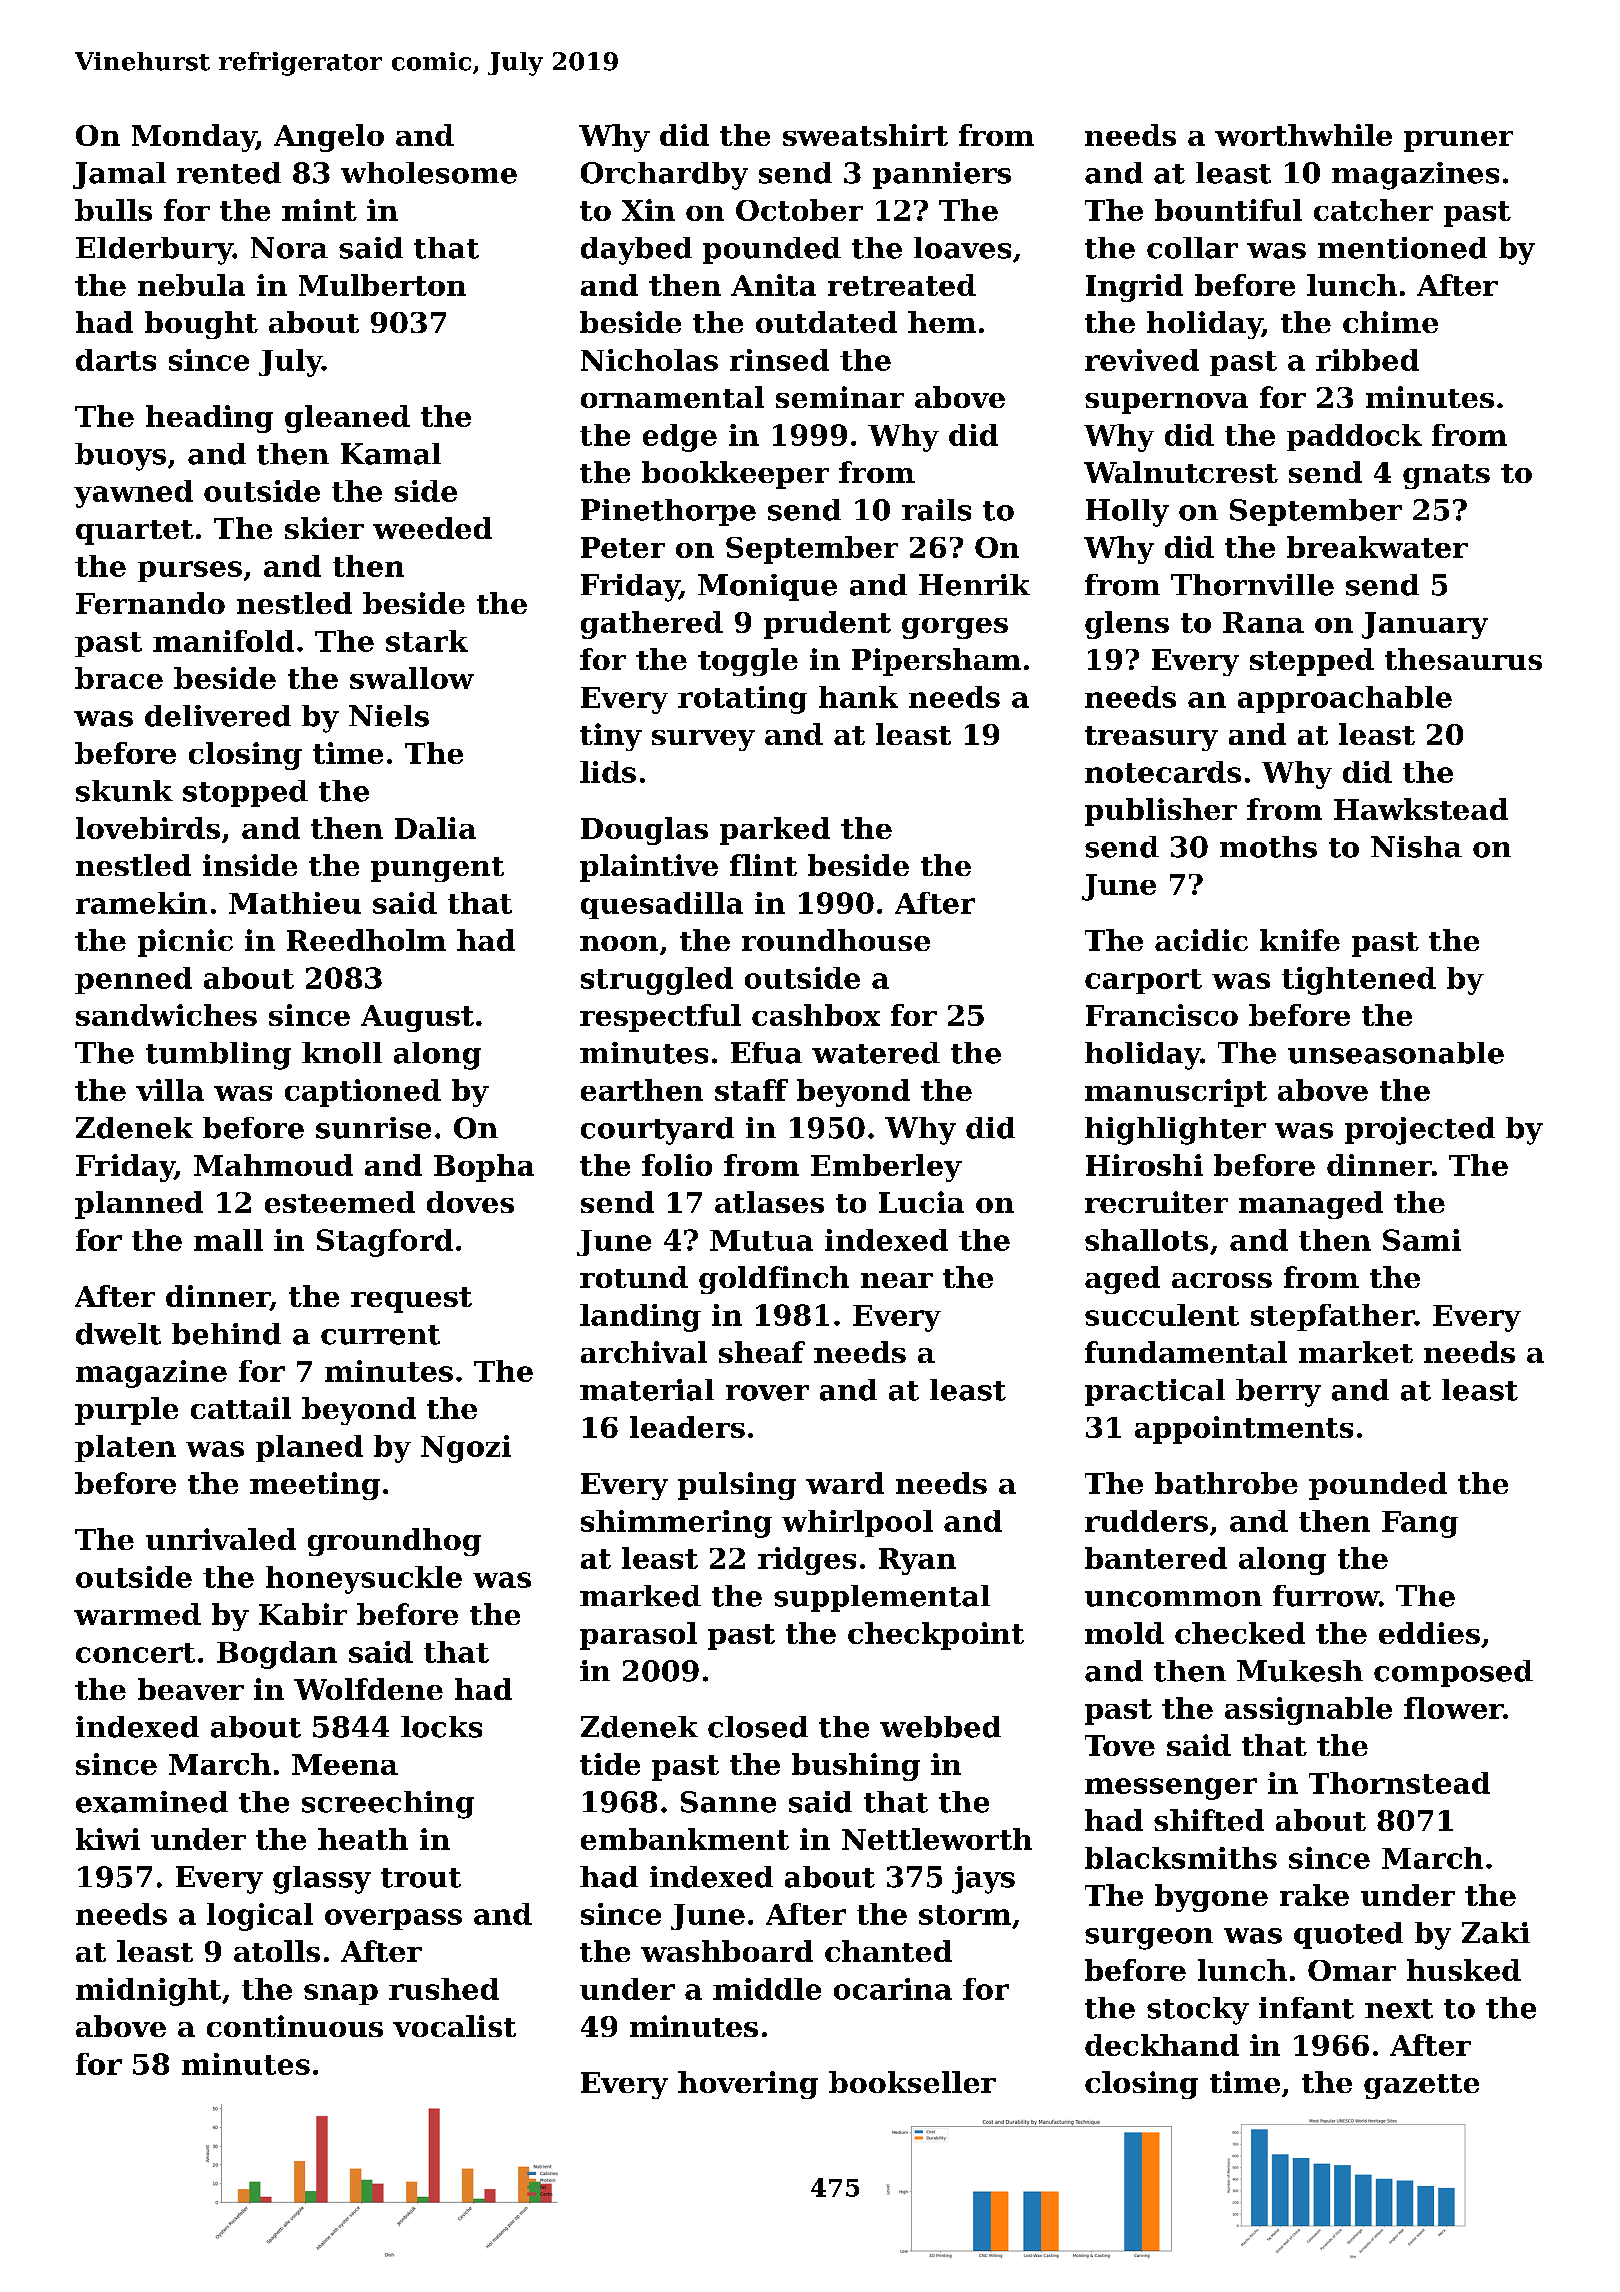 This screenshot has height=2292, width=1620. I want to click on logical, so click(260, 1917).
